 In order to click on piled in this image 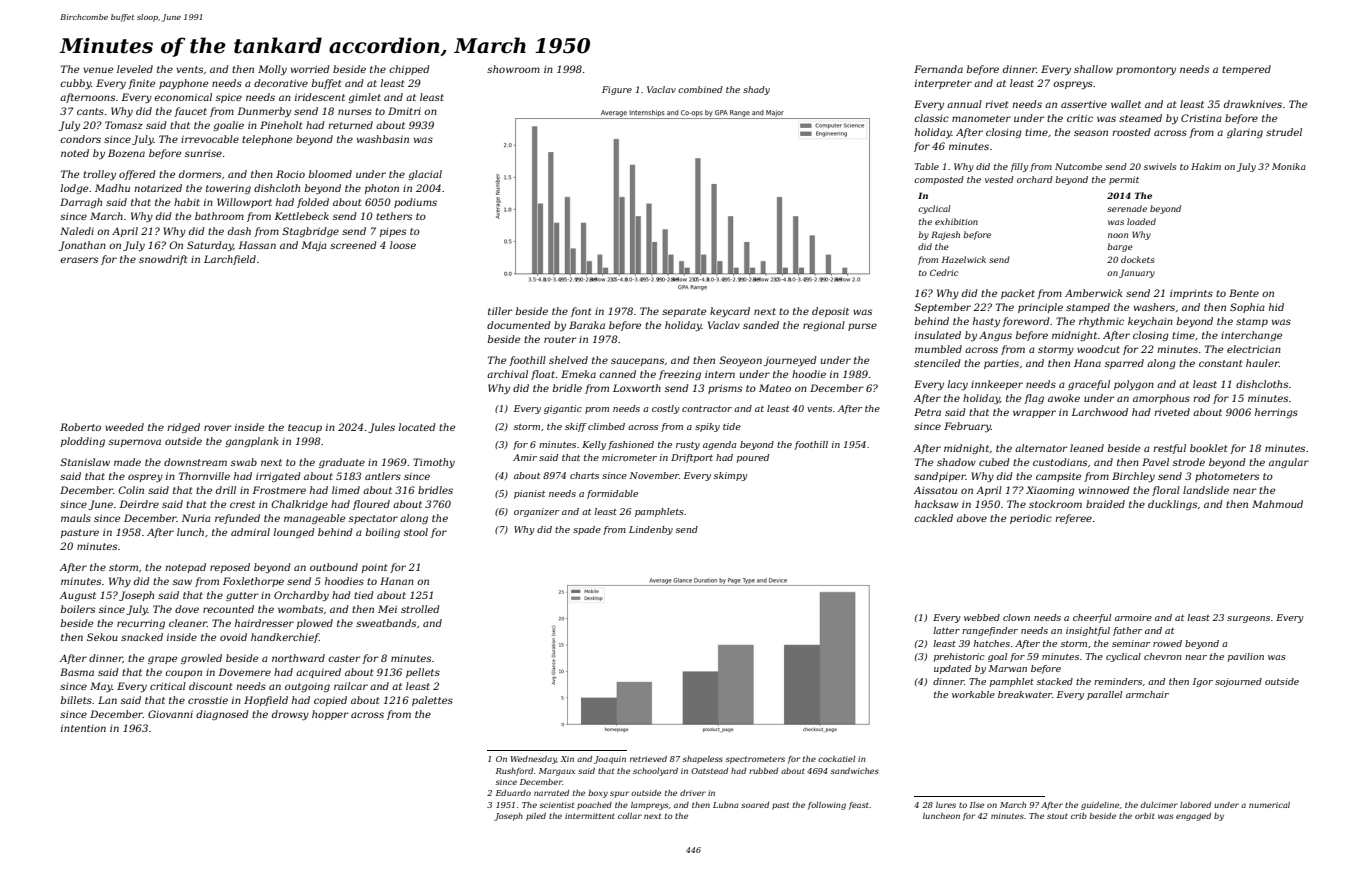, I will do `click(536, 817)`.
